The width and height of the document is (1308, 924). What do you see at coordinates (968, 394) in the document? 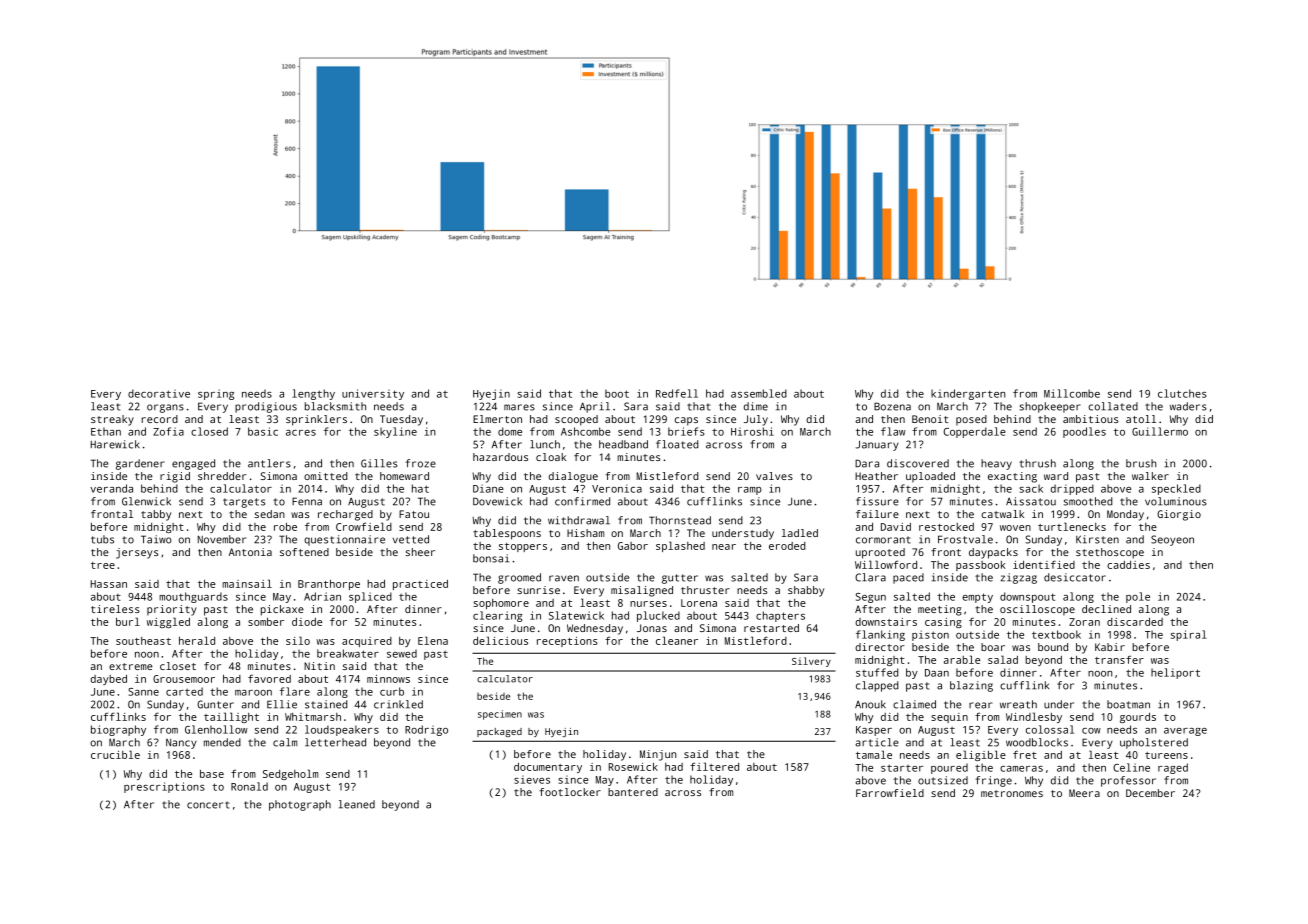
I see `kindergarten` at bounding box center [968, 394].
